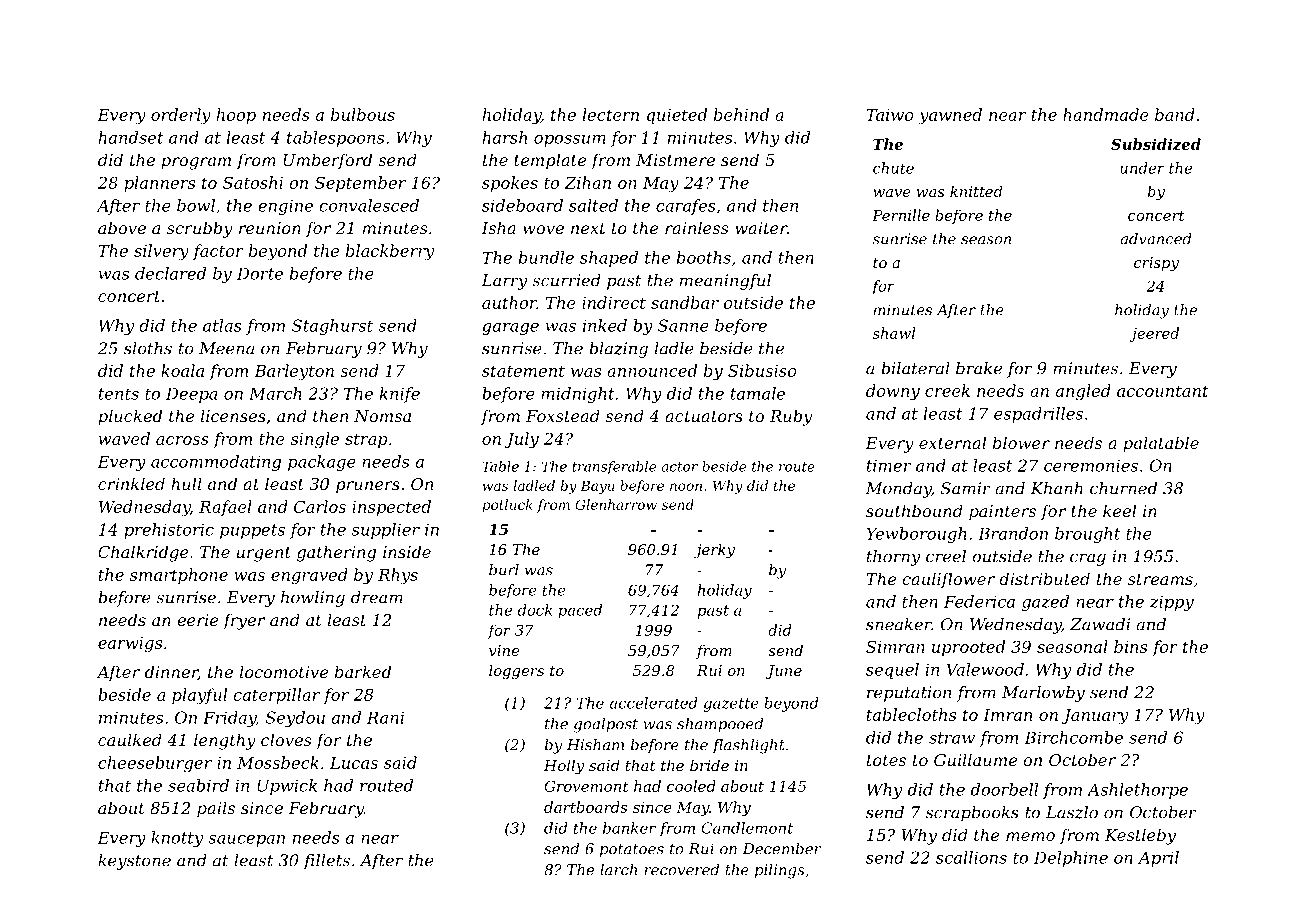  What do you see at coordinates (236, 116) in the screenshot?
I see `hoop` at bounding box center [236, 116].
